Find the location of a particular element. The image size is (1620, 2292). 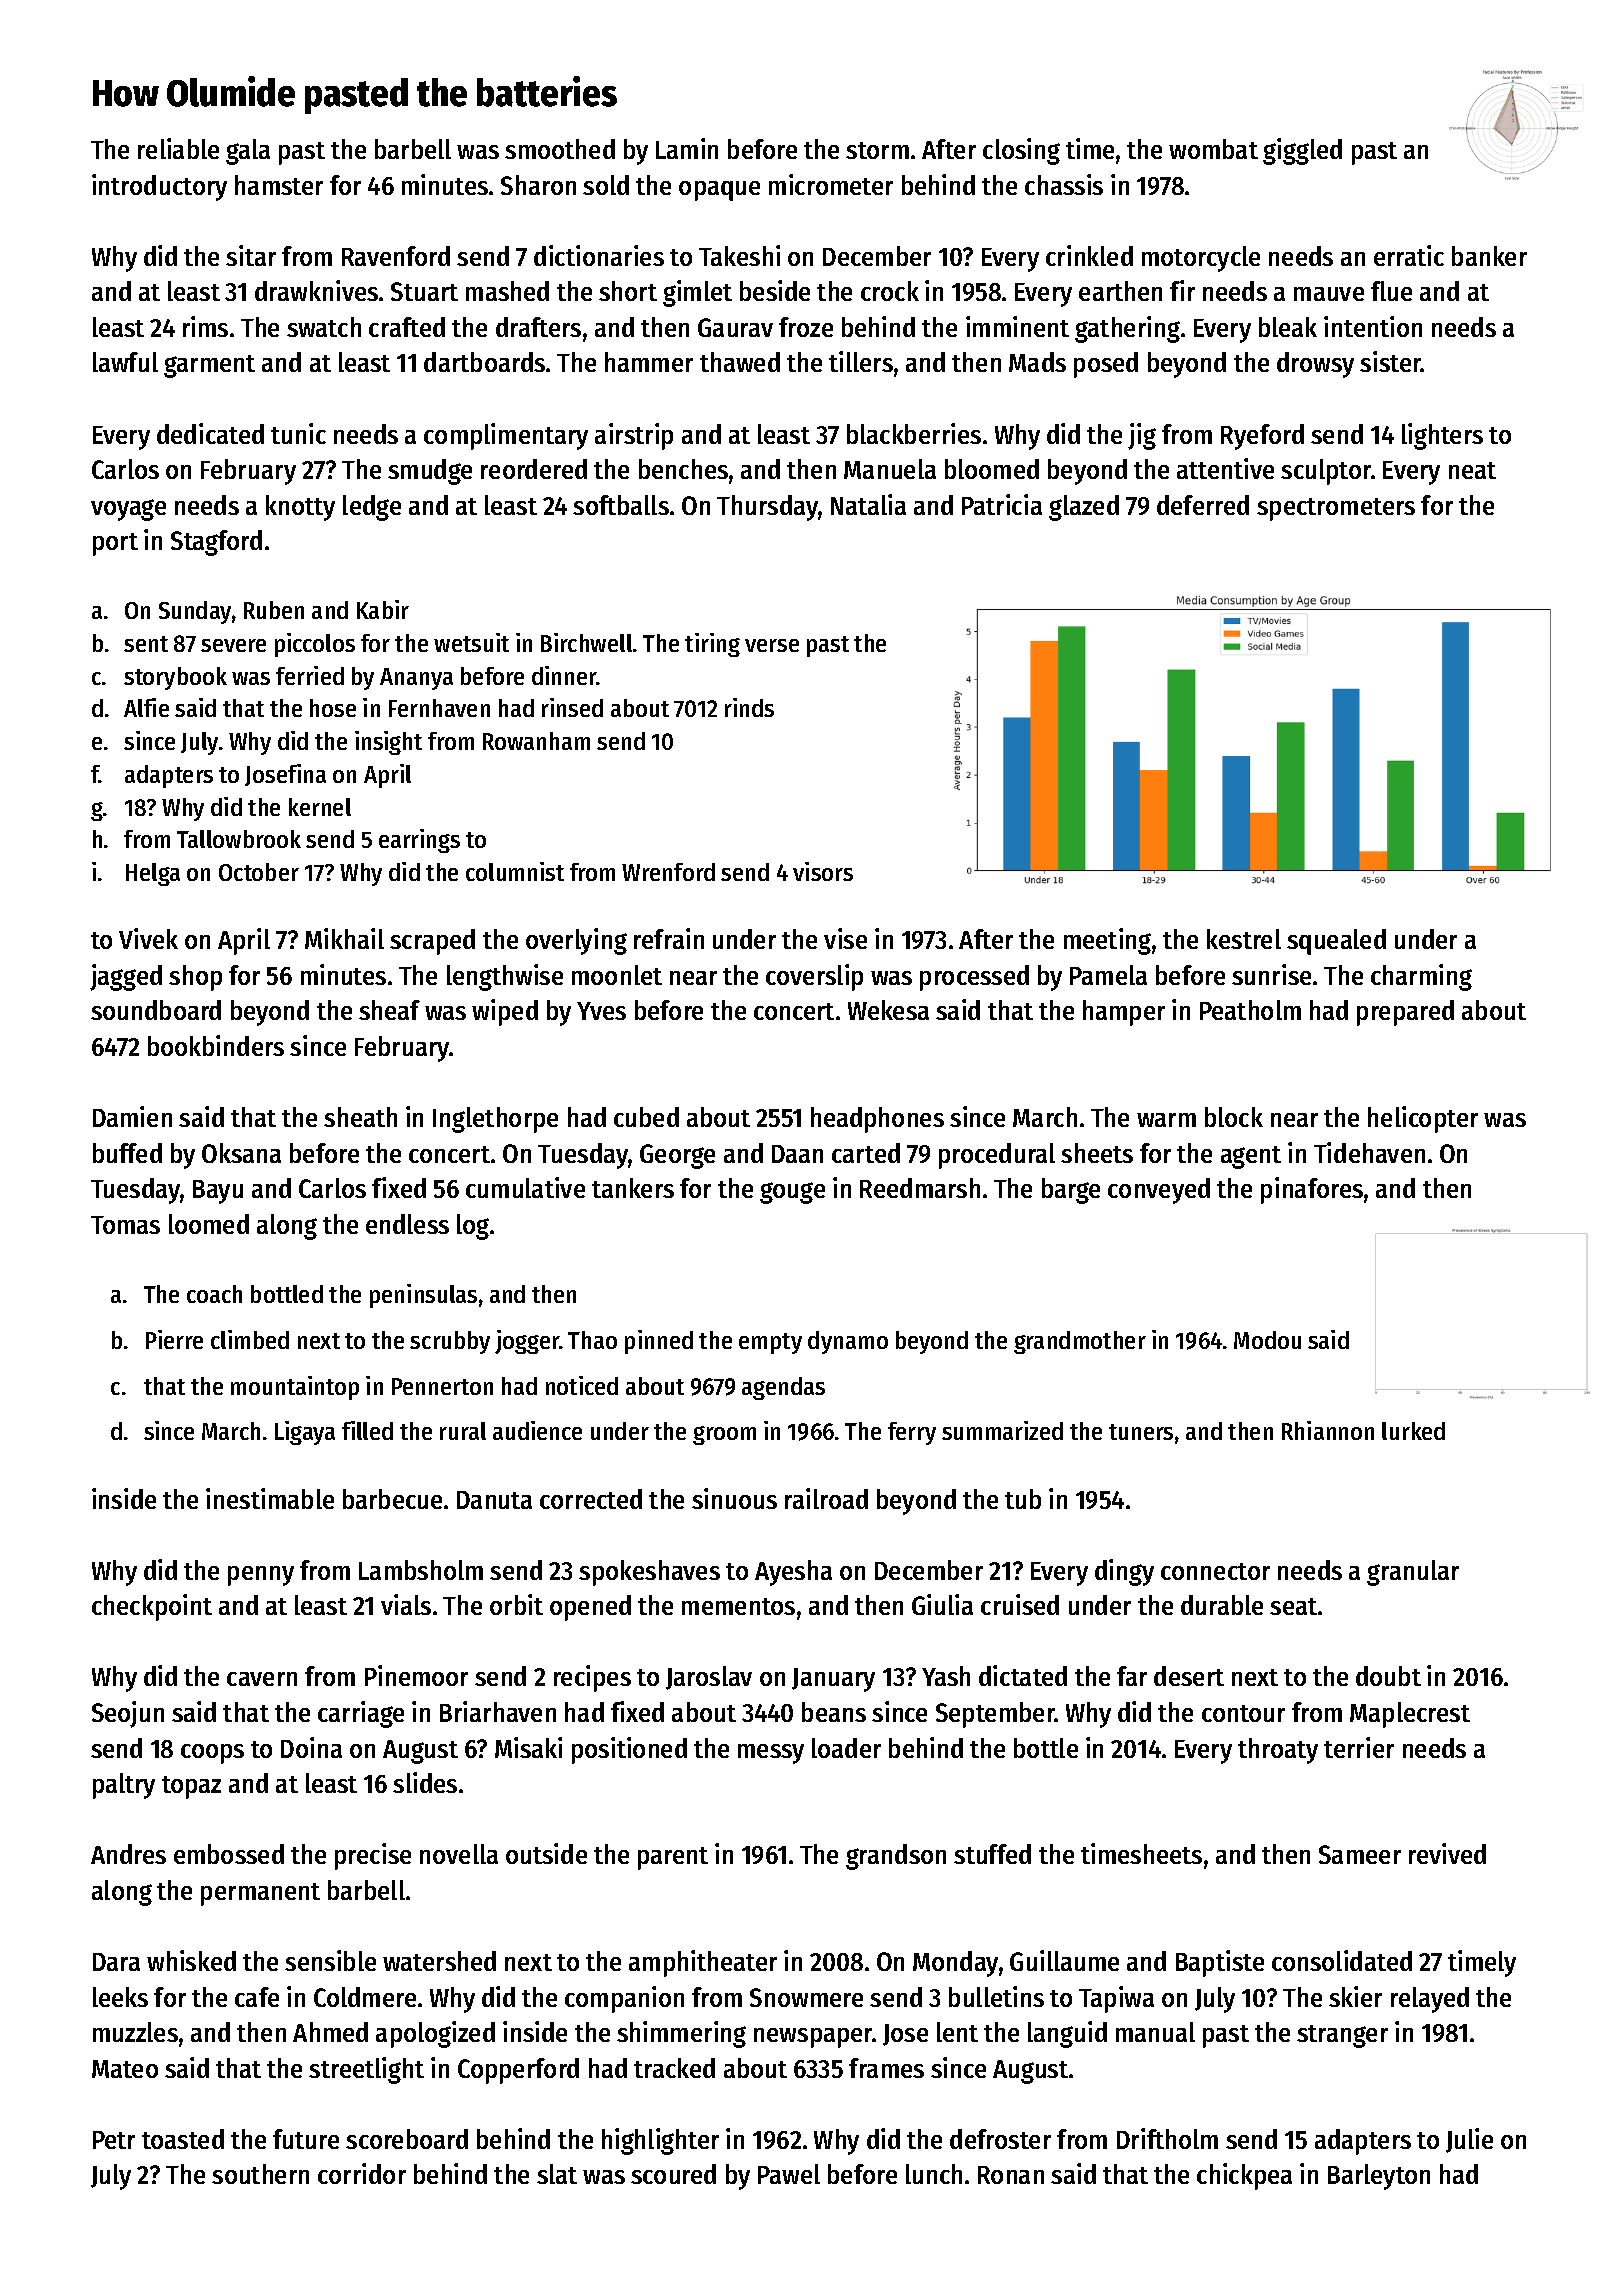

Damien is located at coordinates (132, 1116).
